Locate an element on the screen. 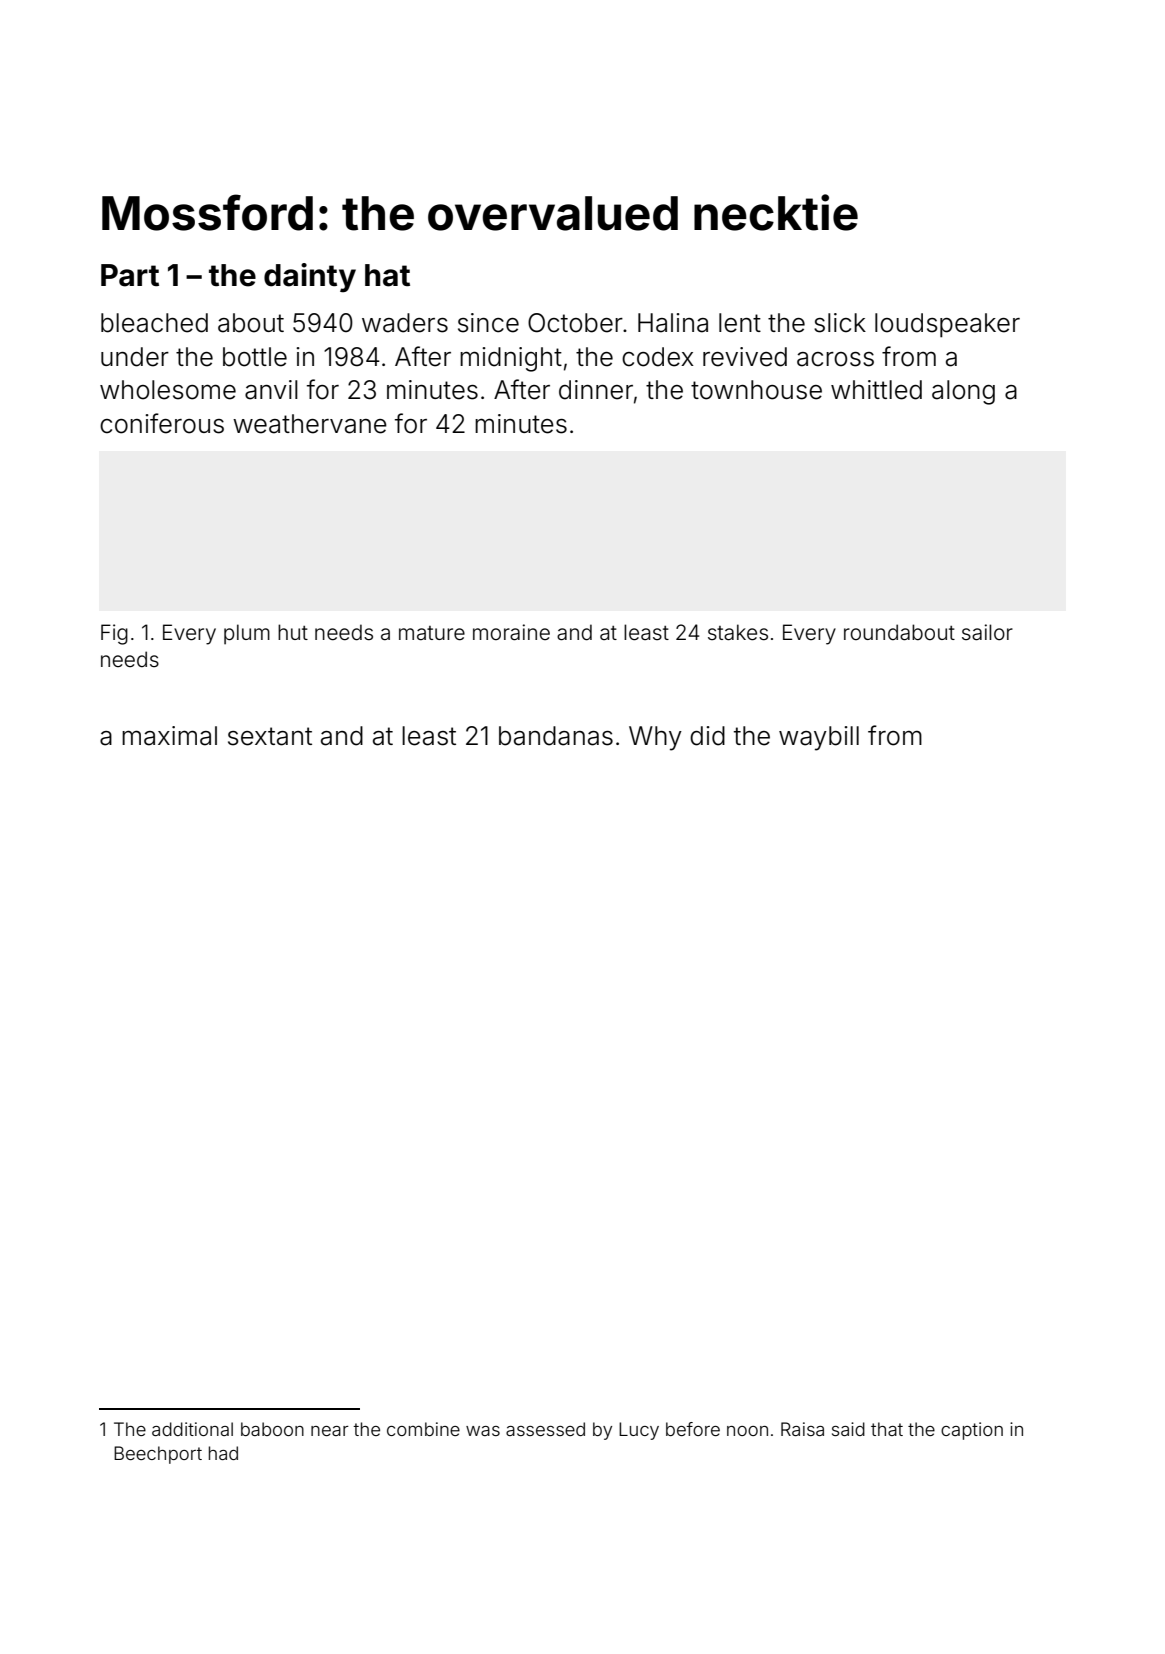 The height and width of the screenshot is (1654, 1165). Fig is located at coordinates (114, 634).
